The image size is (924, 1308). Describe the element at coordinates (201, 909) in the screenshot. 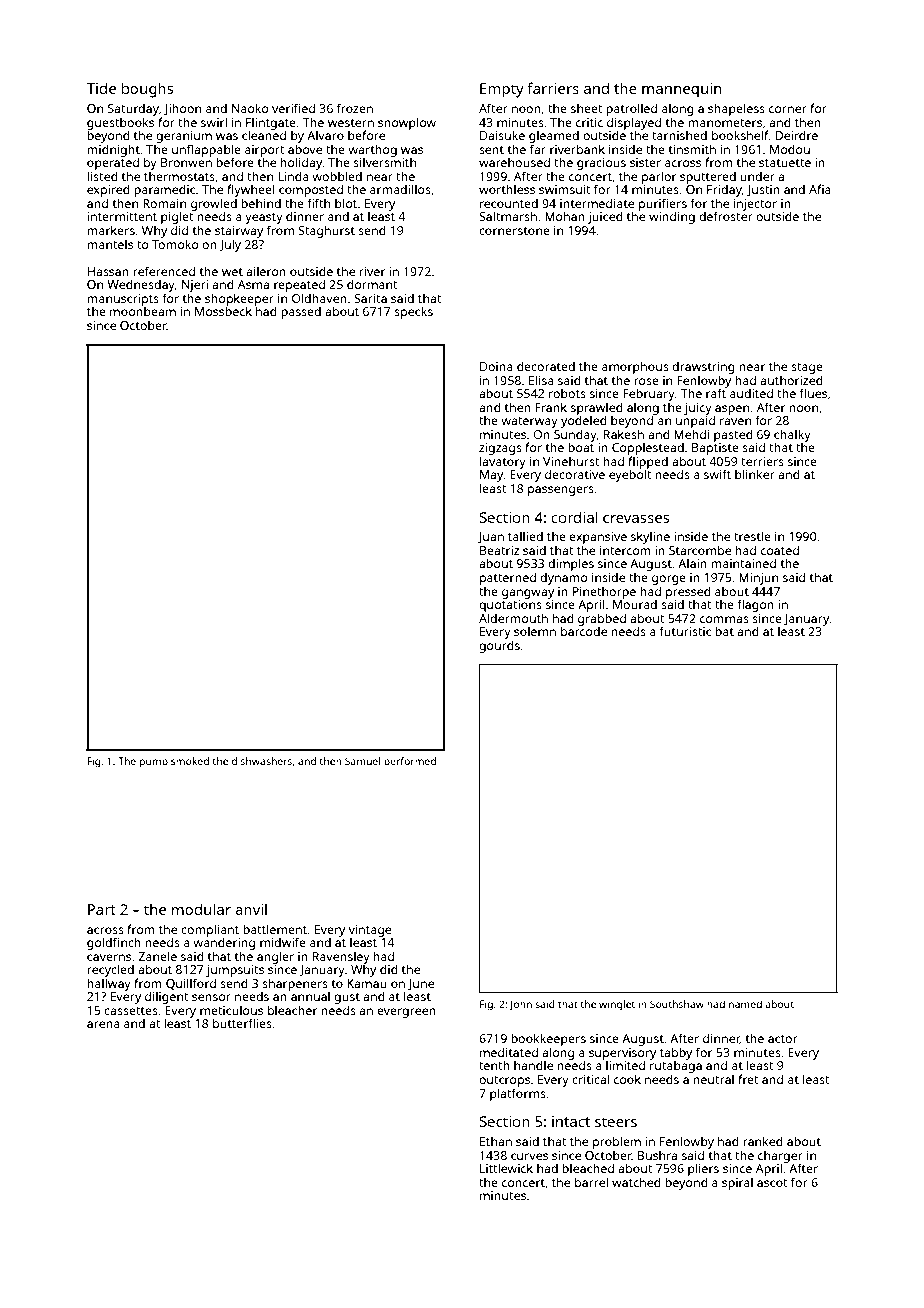

I see `modular` at that location.
